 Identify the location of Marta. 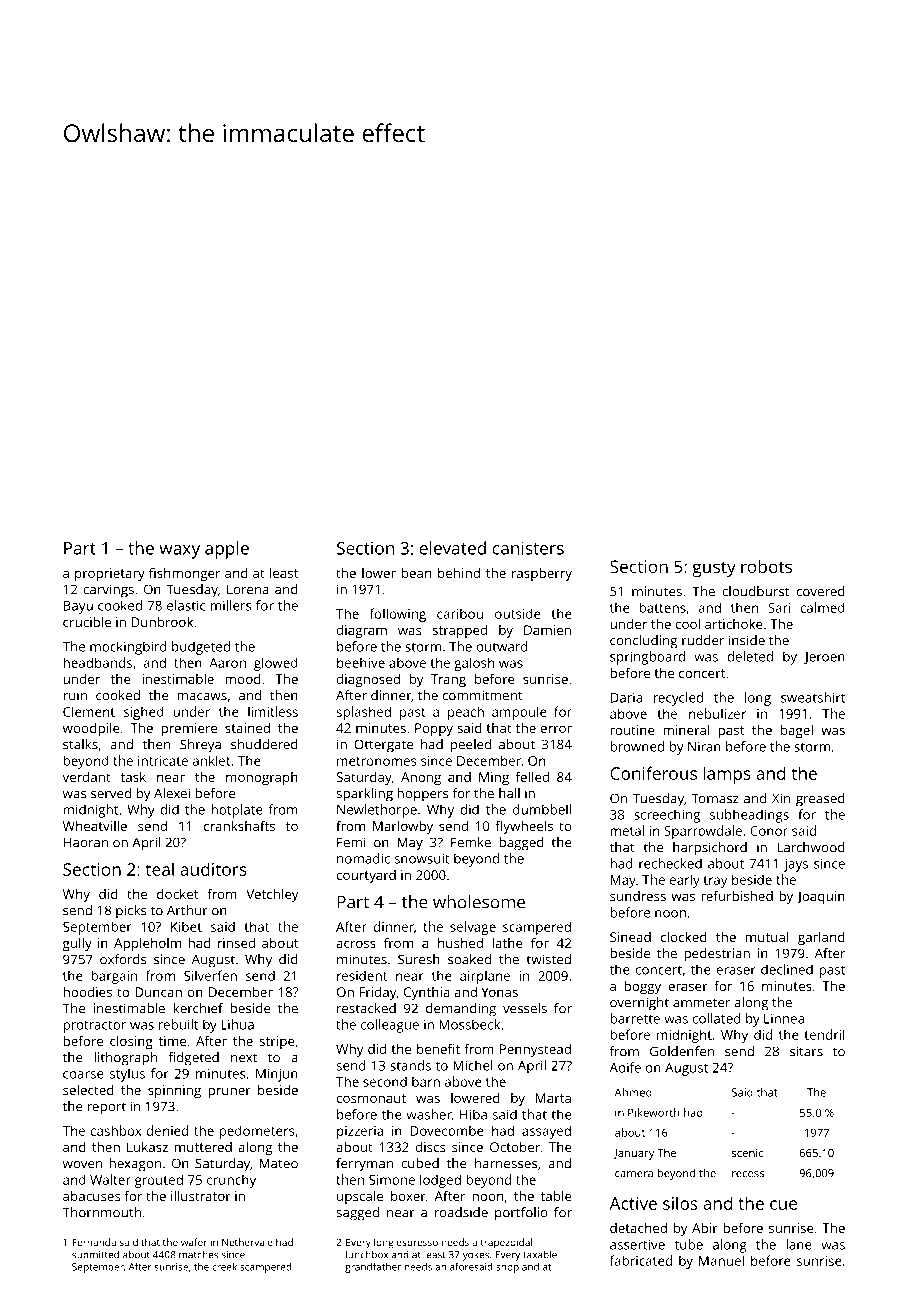
(553, 1098).
